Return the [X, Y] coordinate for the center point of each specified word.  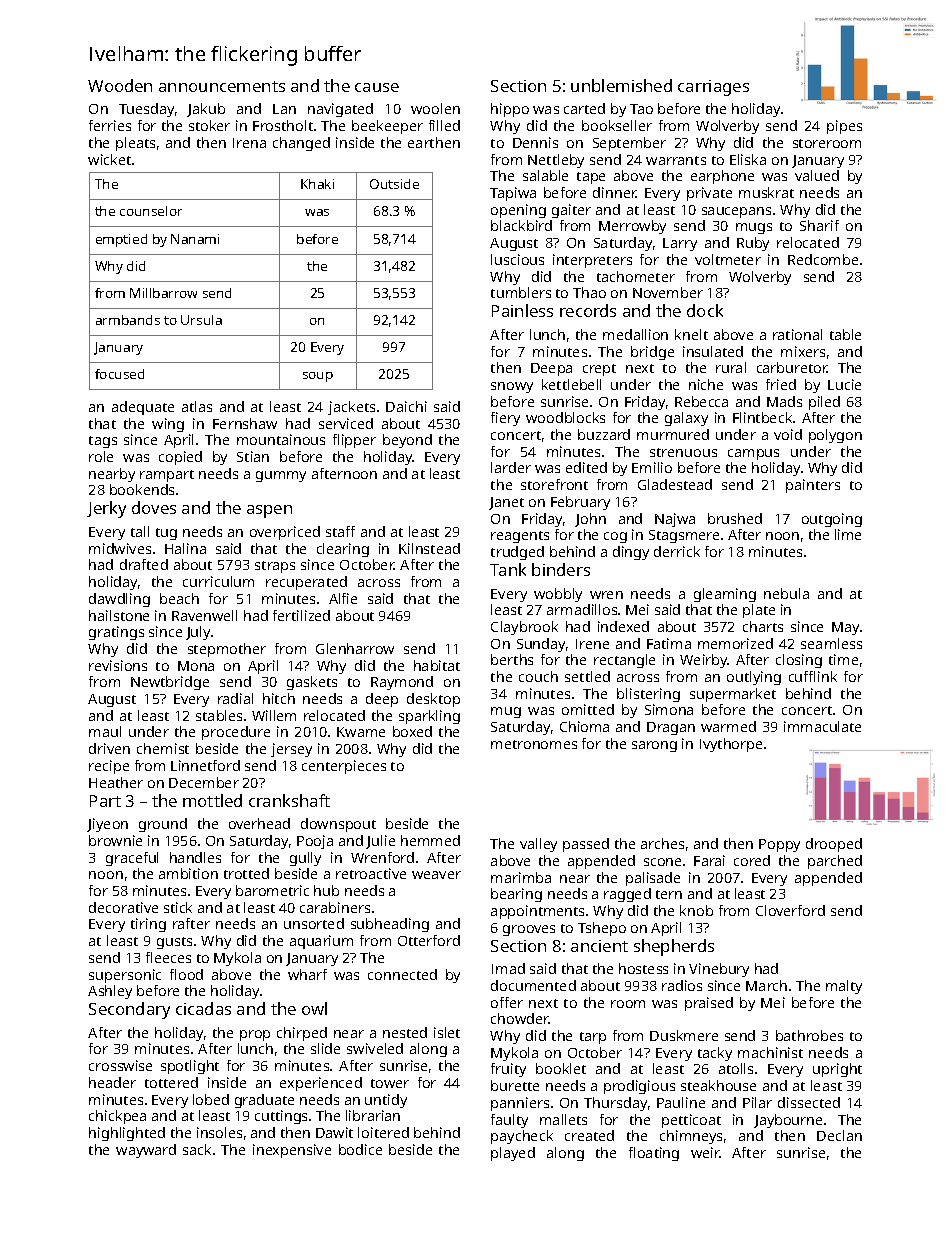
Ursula [201, 320]
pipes [844, 127]
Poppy [779, 845]
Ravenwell [204, 615]
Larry [680, 244]
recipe [109, 767]
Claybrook [524, 628]
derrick [677, 551]
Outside [394, 184]
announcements [222, 86]
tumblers [521, 292]
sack [197, 1149]
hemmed [430, 840]
